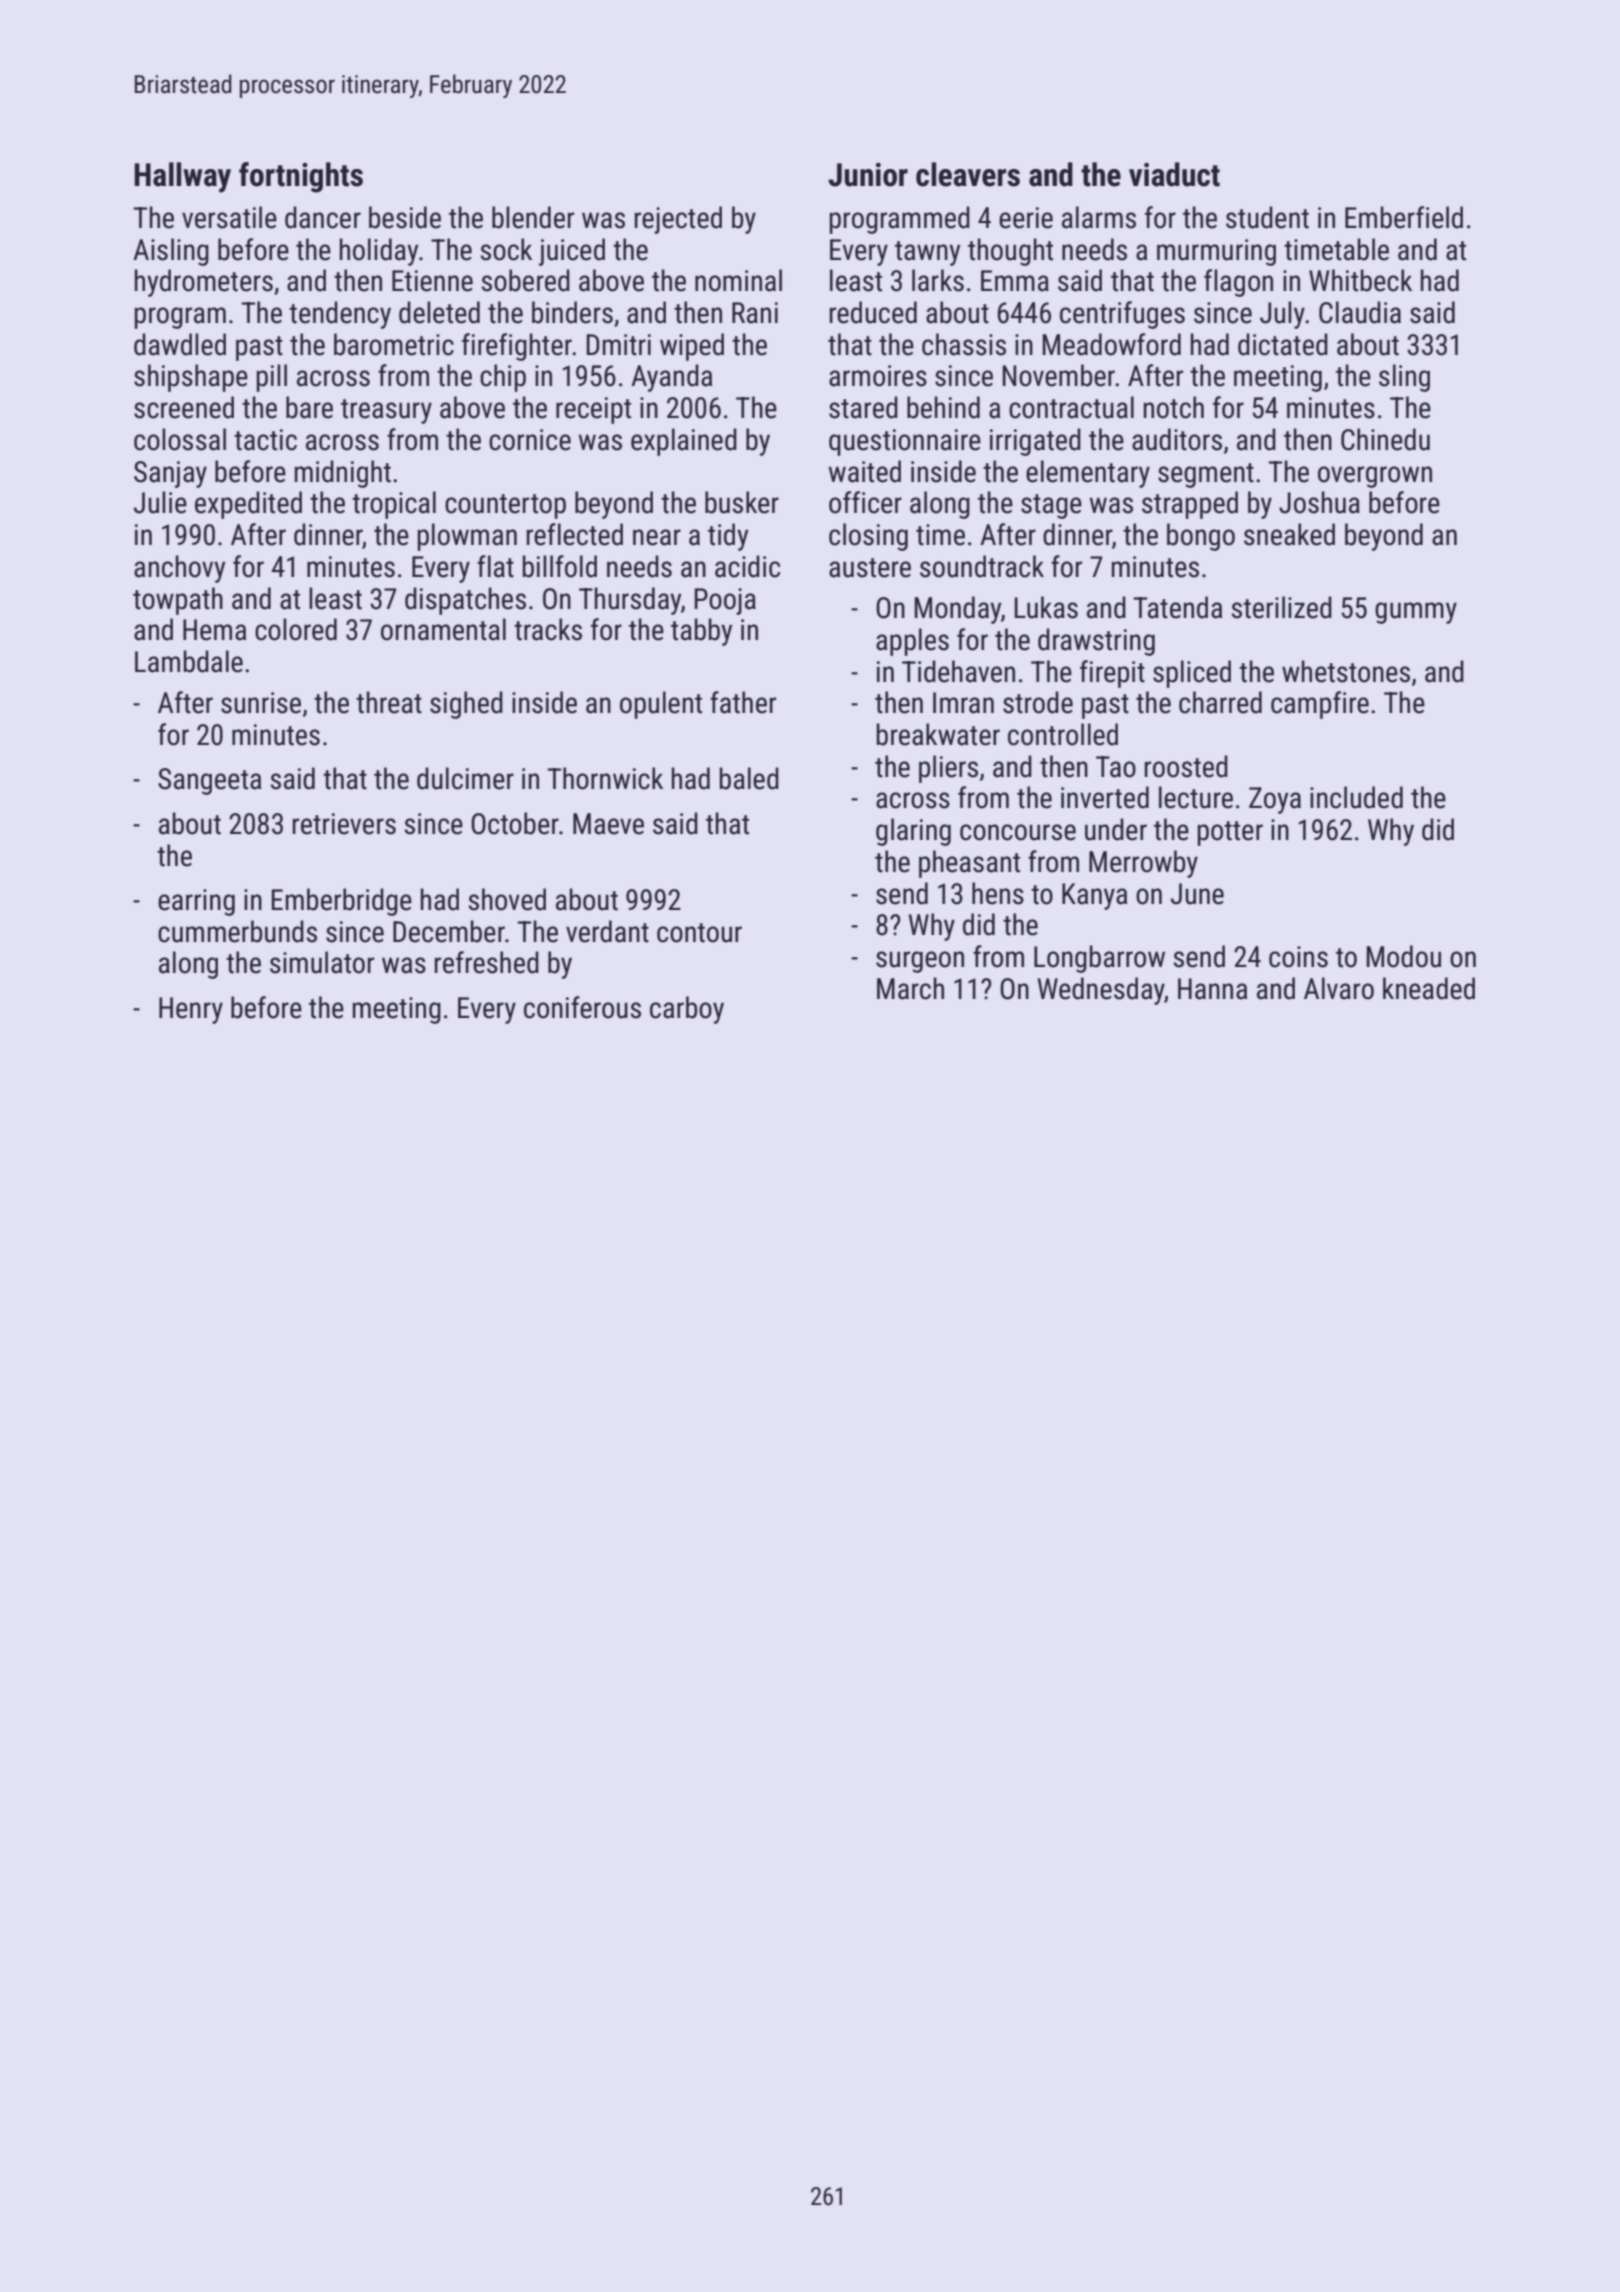 The width and height of the screenshot is (1620, 2292). What do you see at coordinates (1174, 174) in the screenshot?
I see `viaduct` at bounding box center [1174, 174].
